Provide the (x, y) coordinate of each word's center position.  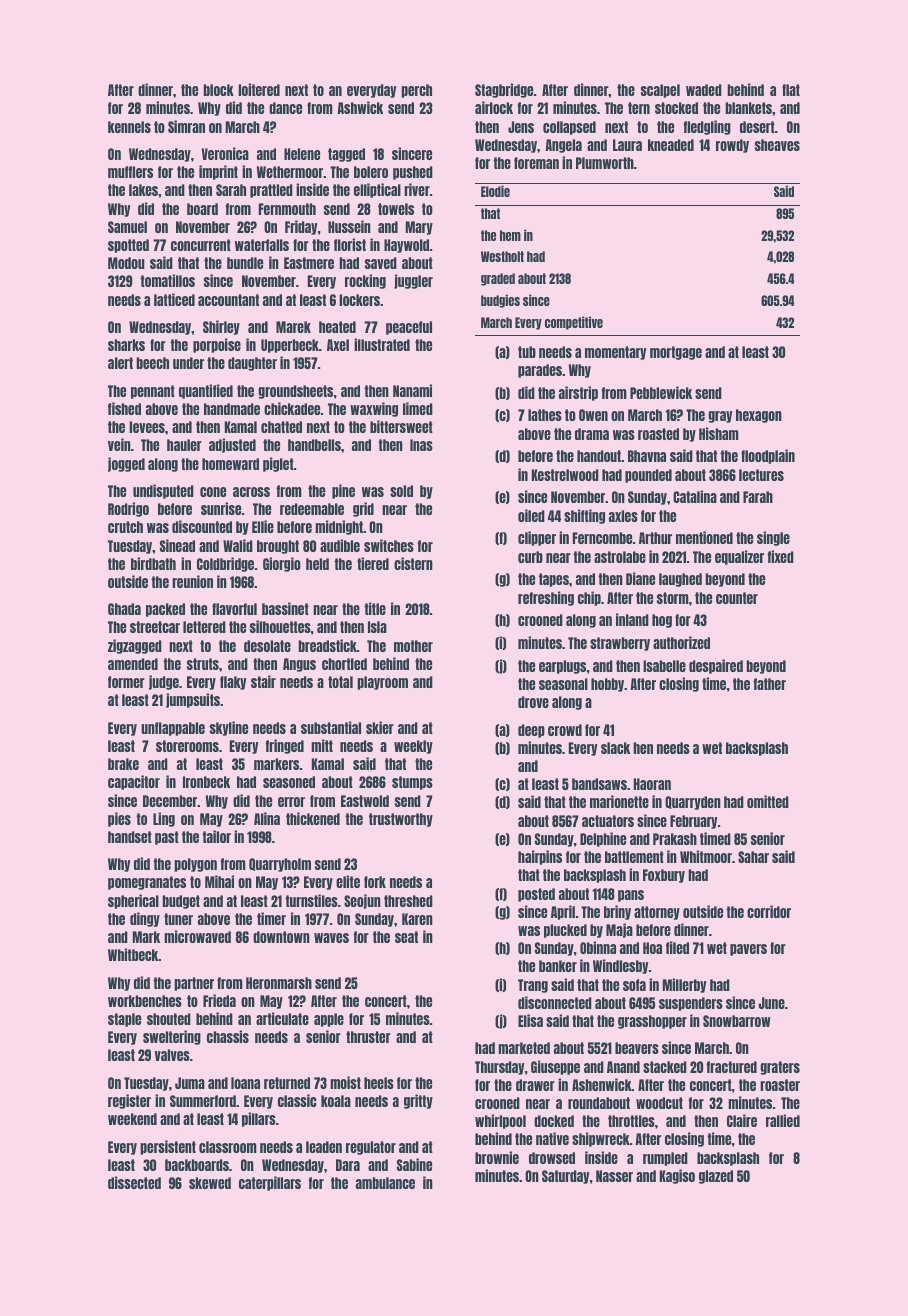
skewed (210, 1183)
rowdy (732, 146)
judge (164, 682)
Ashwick (360, 107)
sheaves (777, 145)
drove (533, 702)
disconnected (555, 1002)
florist (350, 244)
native (552, 1138)
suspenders (691, 1004)
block (218, 90)
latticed (174, 299)
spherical (133, 901)
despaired (716, 666)
